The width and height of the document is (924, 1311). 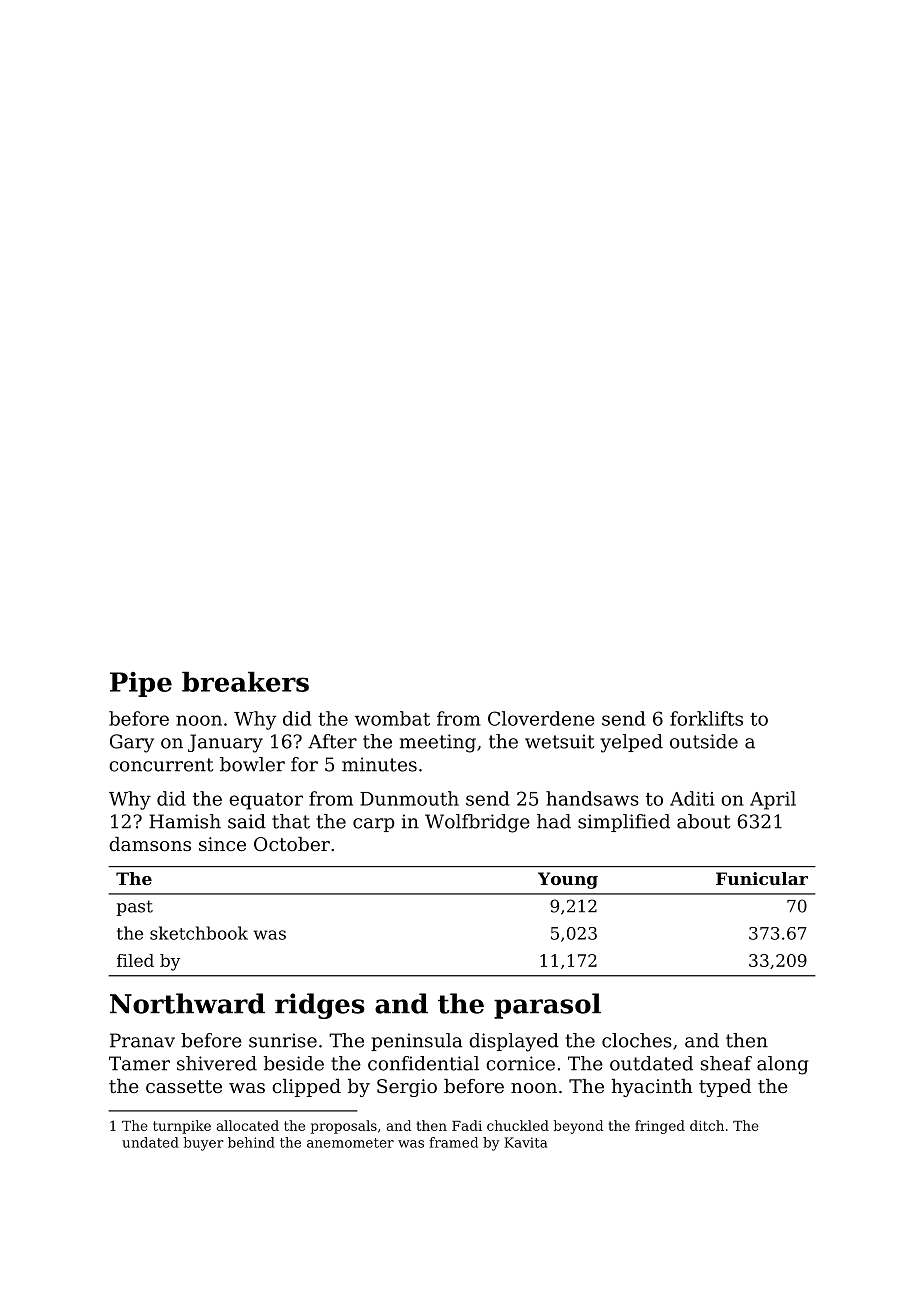 I want to click on framed, so click(x=453, y=1142).
